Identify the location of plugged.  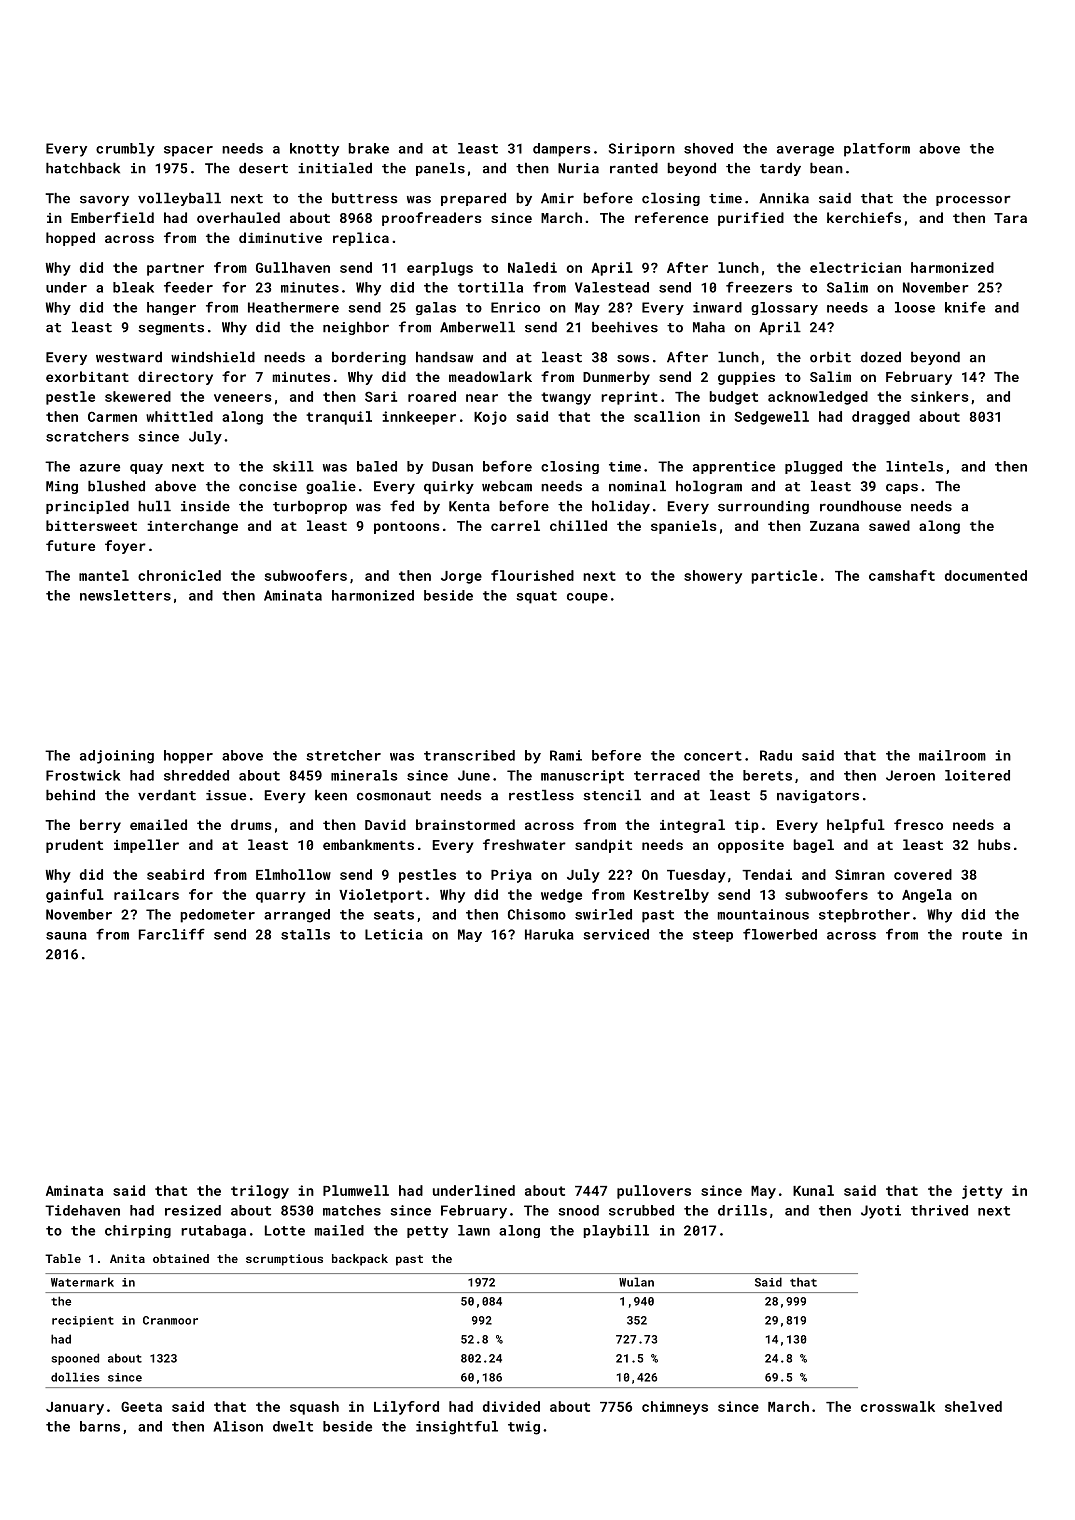
(813, 467).
